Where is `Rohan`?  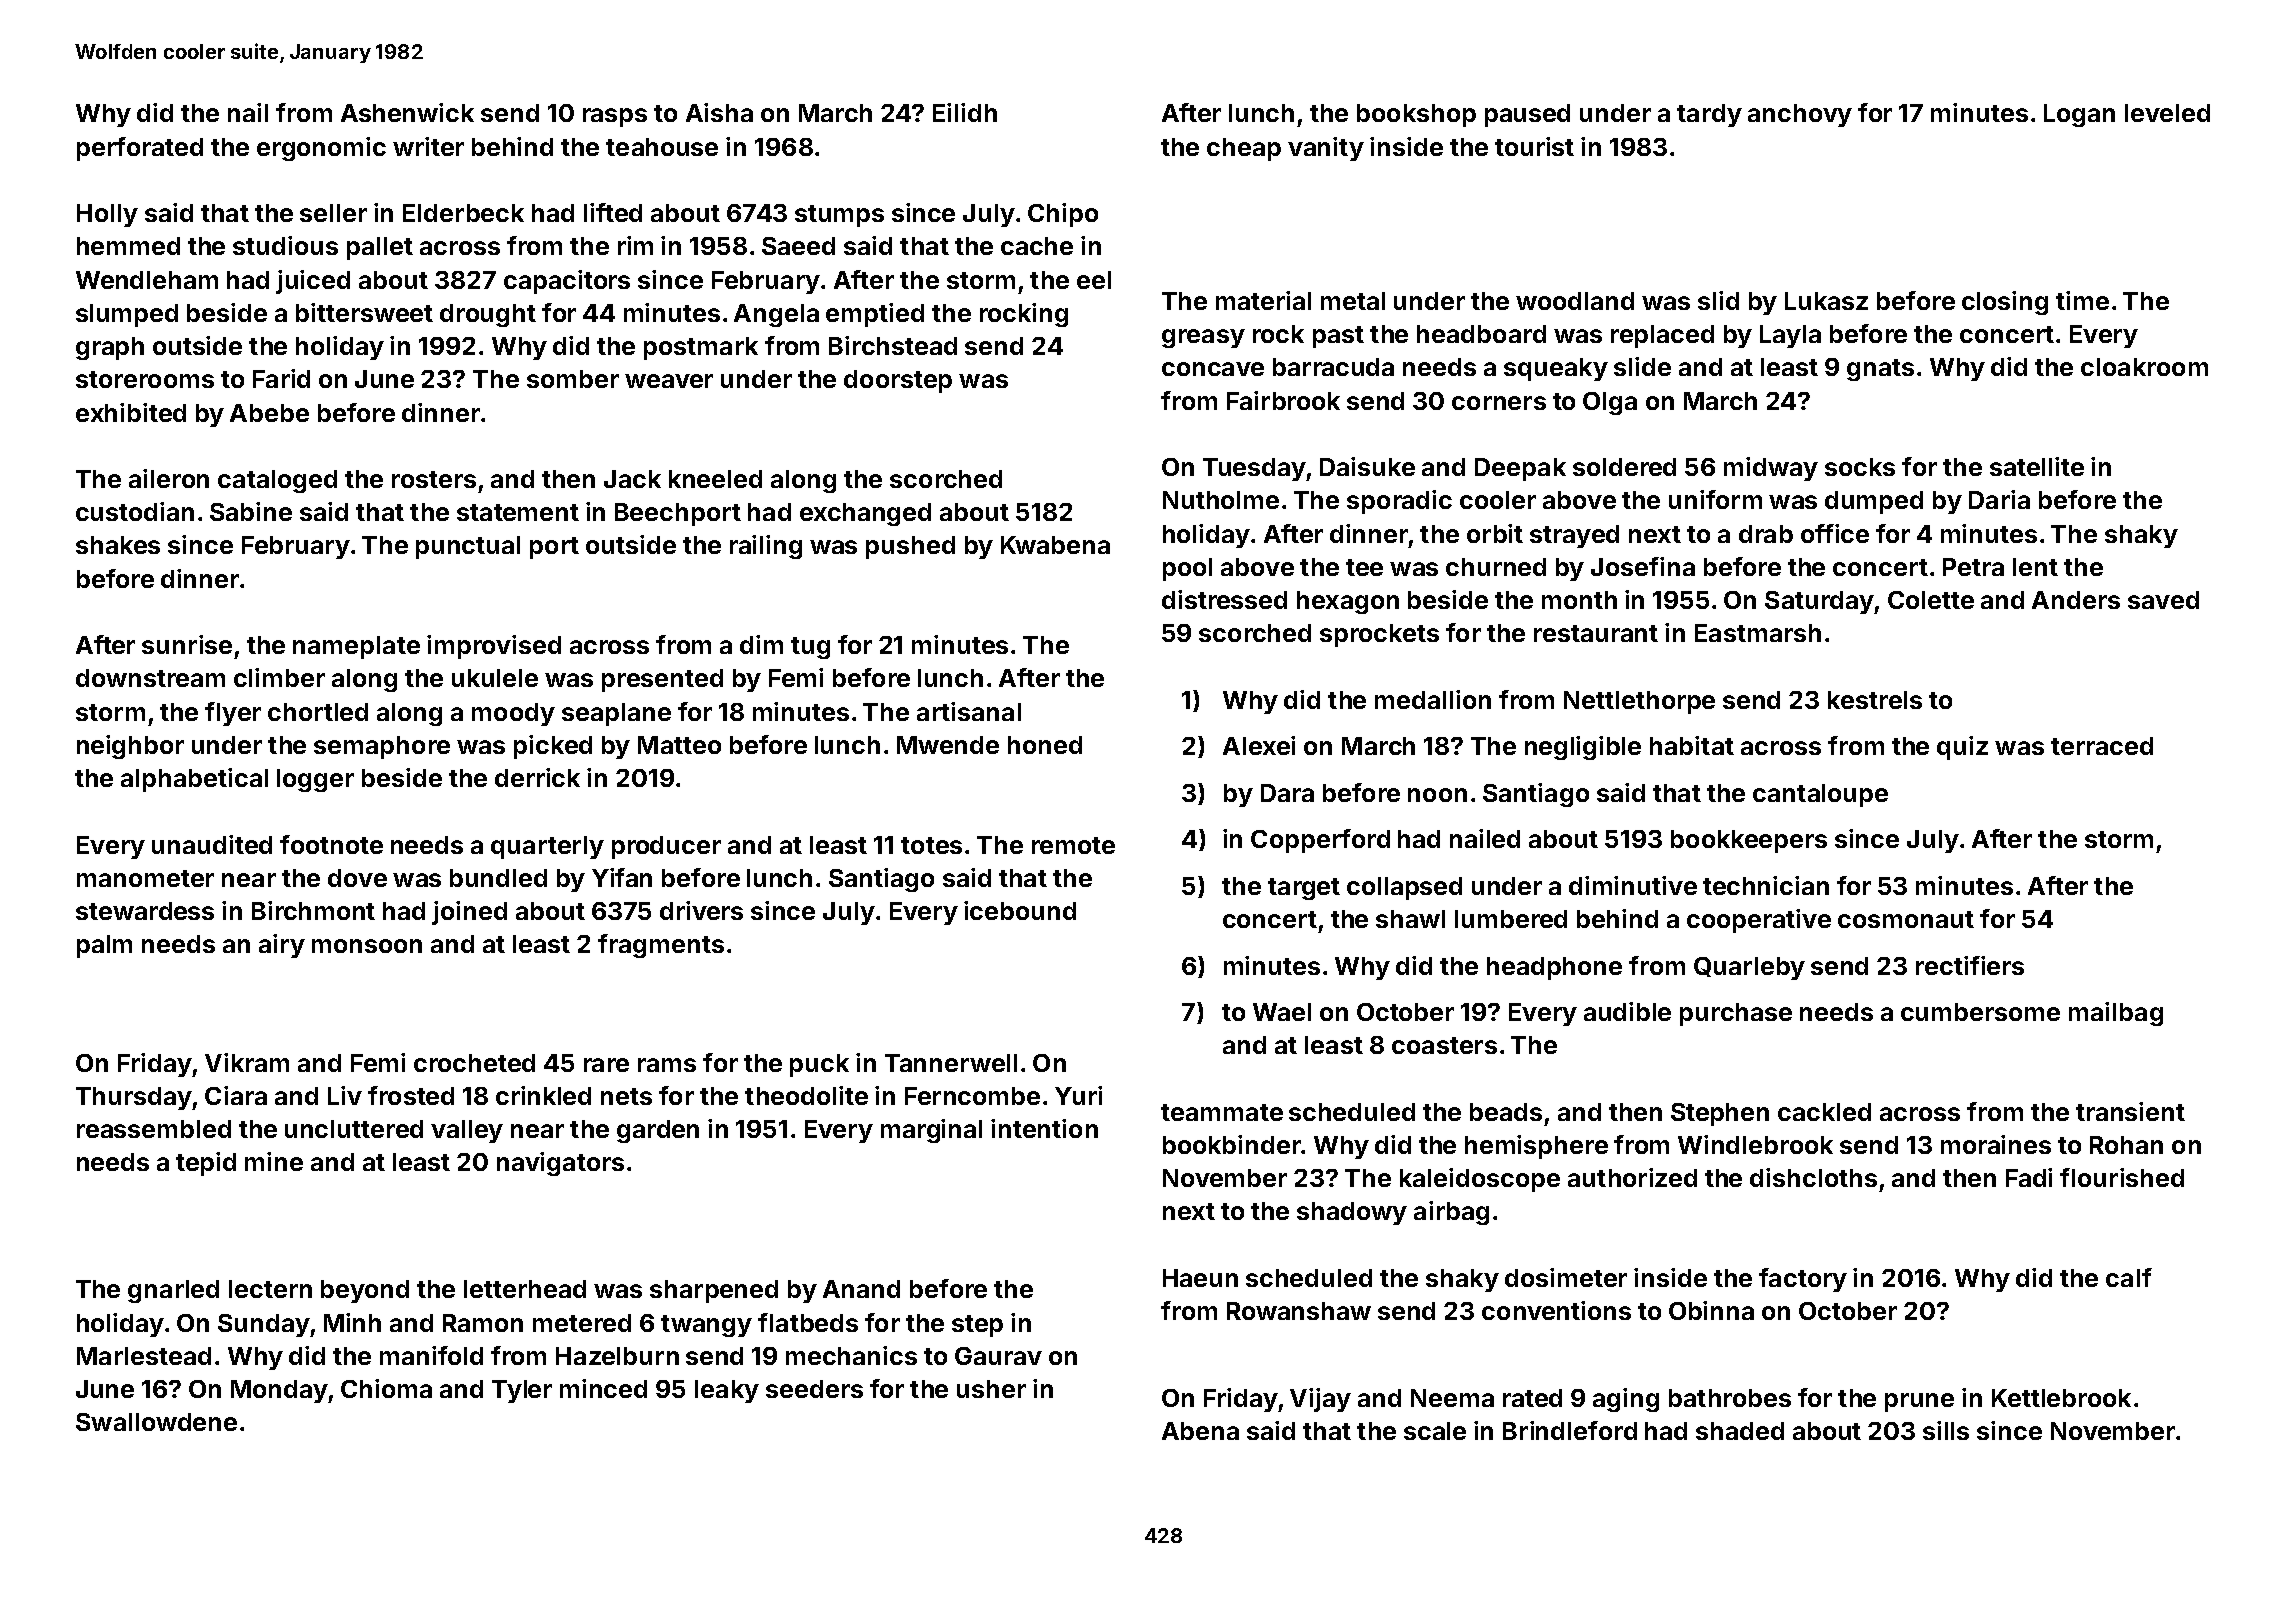 Rohan is located at coordinates (2126, 1145).
